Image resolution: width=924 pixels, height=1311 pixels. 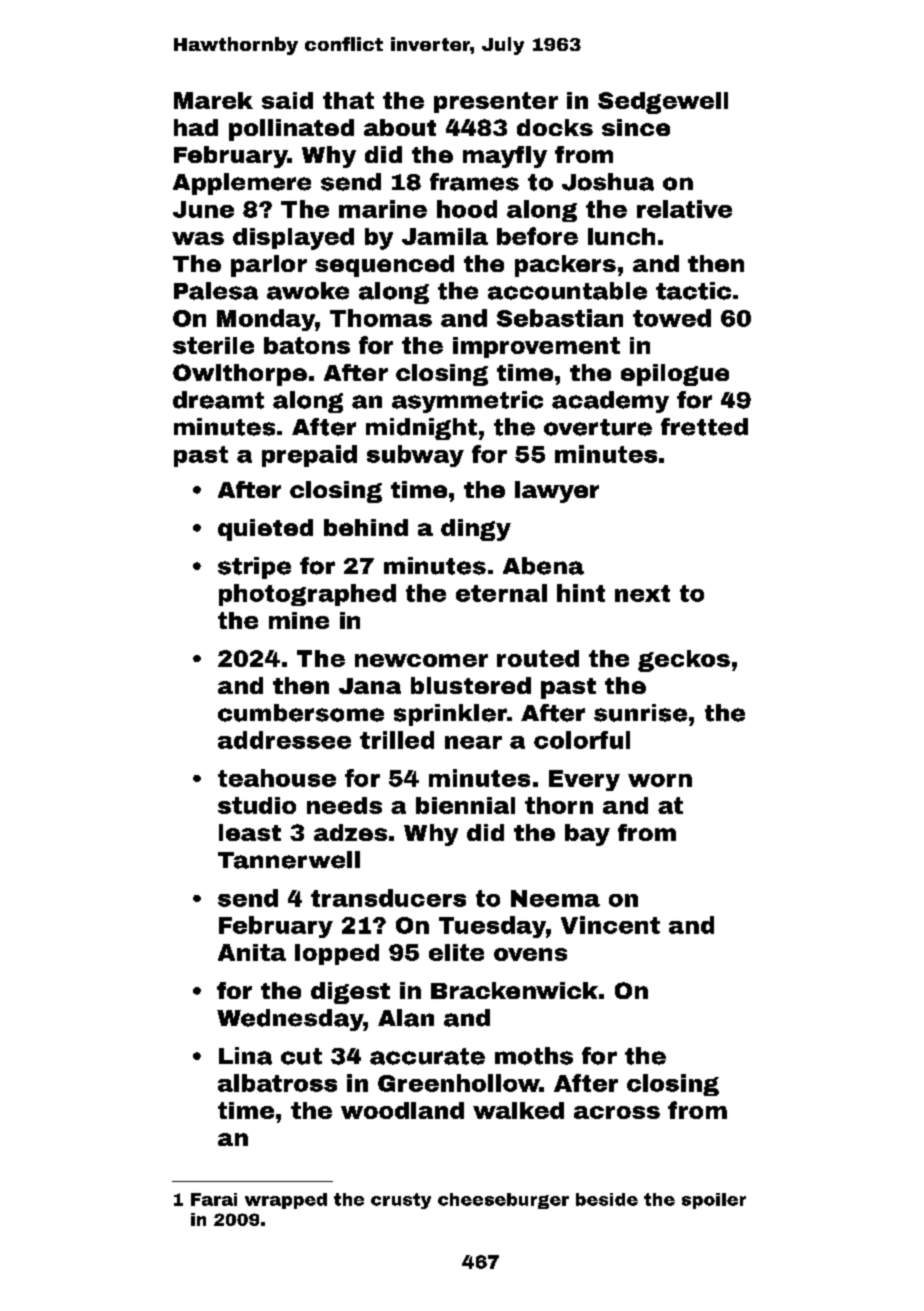 What do you see at coordinates (252, 952) in the screenshot?
I see `Anita` at bounding box center [252, 952].
